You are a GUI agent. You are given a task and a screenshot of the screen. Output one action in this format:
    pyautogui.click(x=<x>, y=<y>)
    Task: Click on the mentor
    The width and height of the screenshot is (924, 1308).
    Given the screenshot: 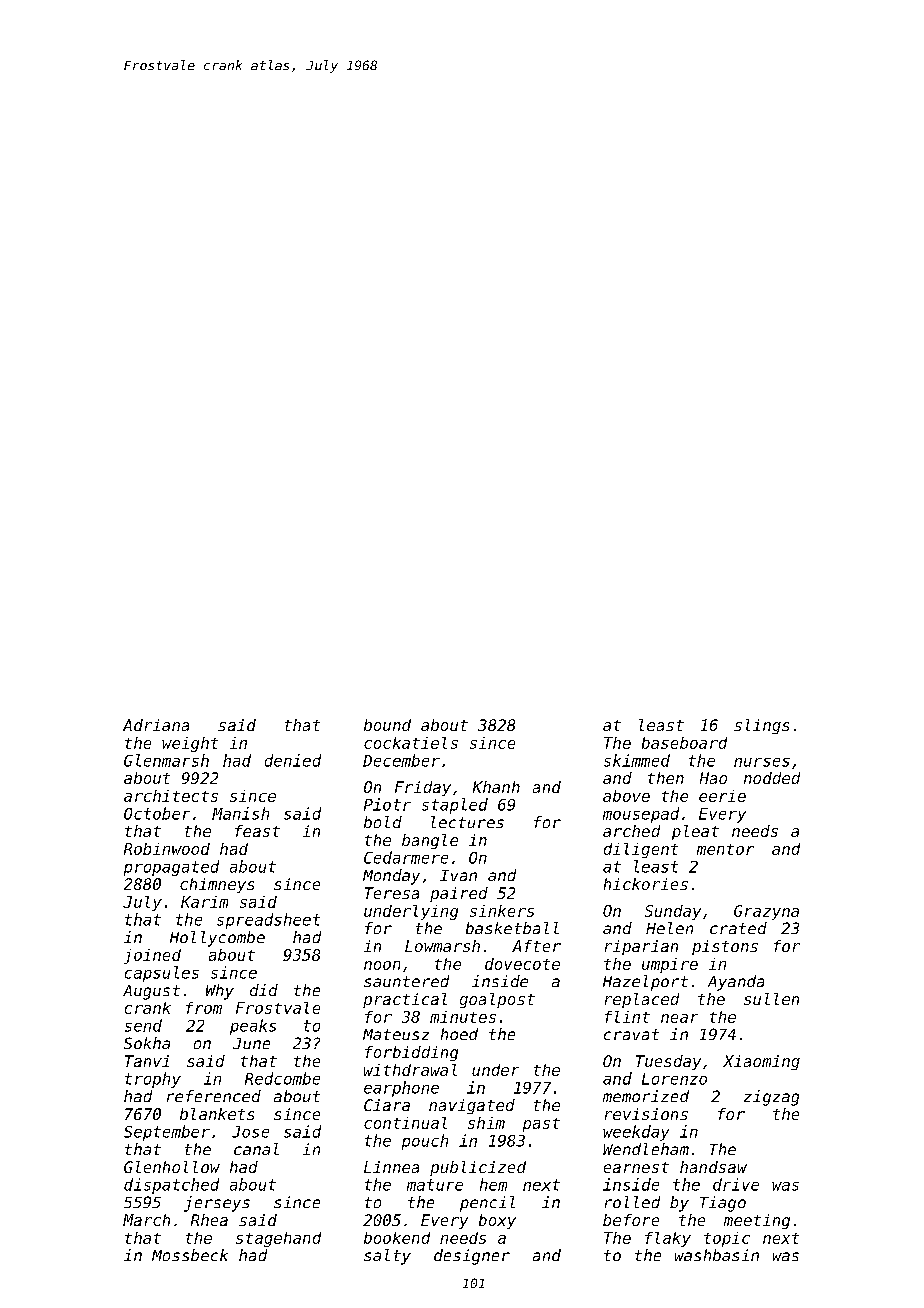 What is the action you would take?
    pyautogui.click(x=725, y=849)
